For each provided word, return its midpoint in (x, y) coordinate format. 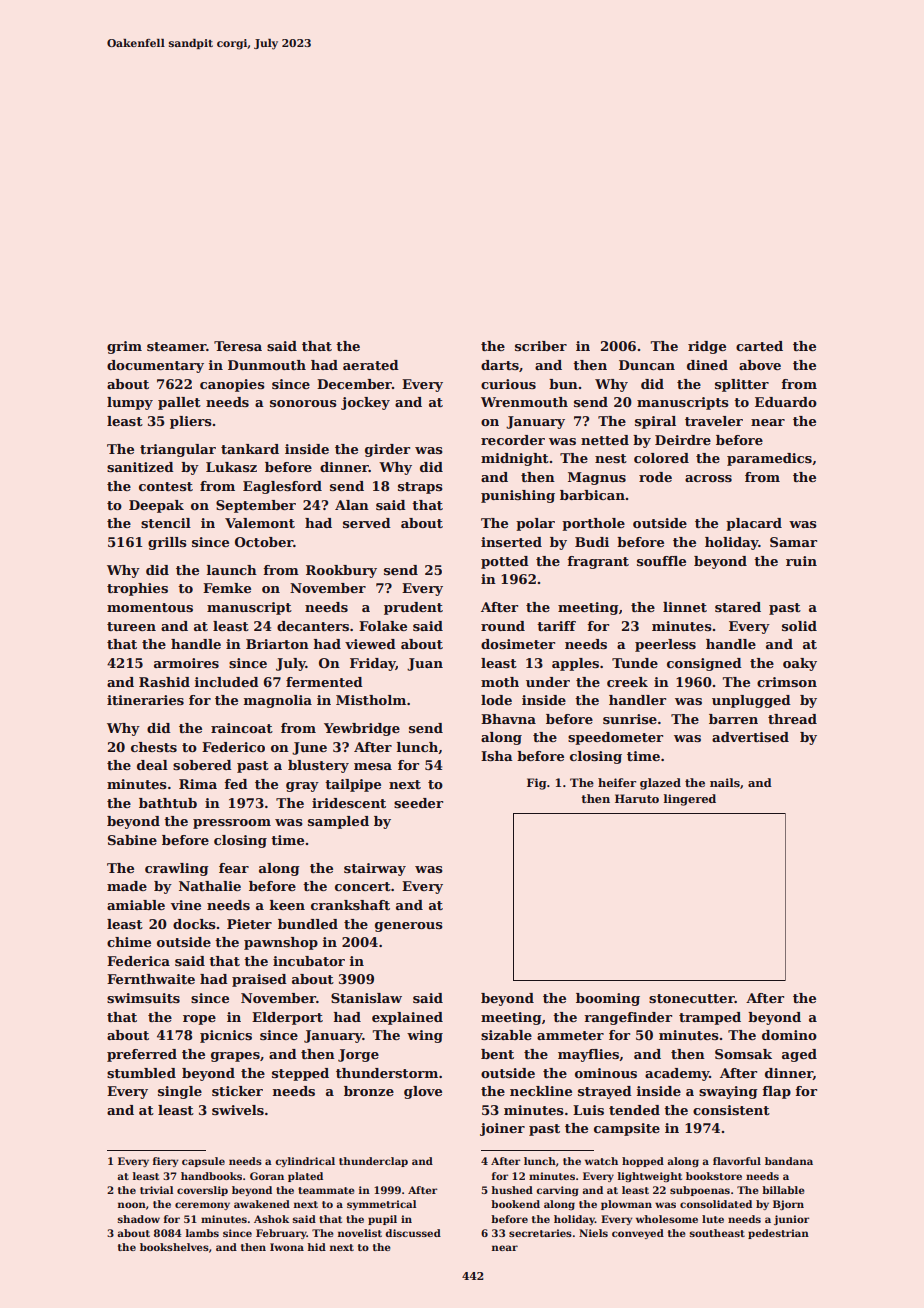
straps (420, 488)
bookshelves (174, 1247)
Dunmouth (267, 365)
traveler (714, 421)
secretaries (540, 1233)
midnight (515, 459)
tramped (710, 1018)
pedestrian (778, 1234)
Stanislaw (366, 998)
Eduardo (786, 402)
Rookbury (341, 571)
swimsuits (143, 998)
